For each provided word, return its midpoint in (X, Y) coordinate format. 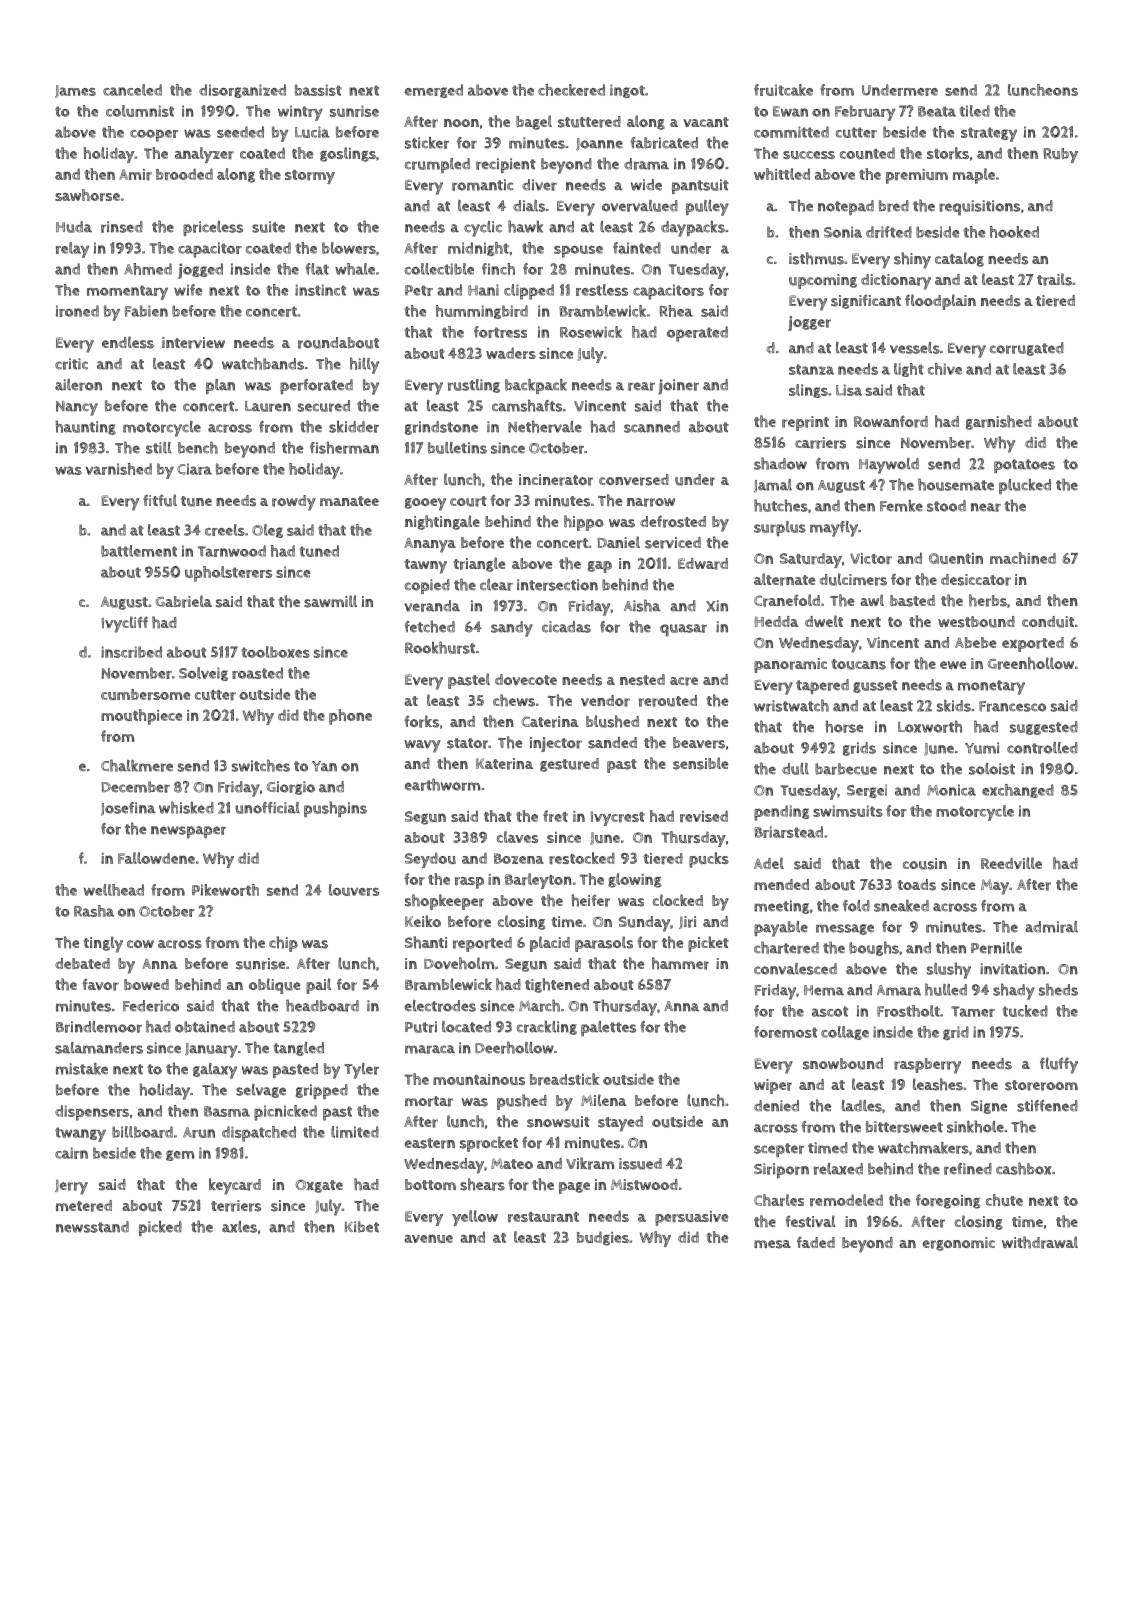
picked (160, 1228)
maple (974, 176)
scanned (652, 427)
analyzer (204, 155)
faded (816, 1242)
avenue (428, 1238)
